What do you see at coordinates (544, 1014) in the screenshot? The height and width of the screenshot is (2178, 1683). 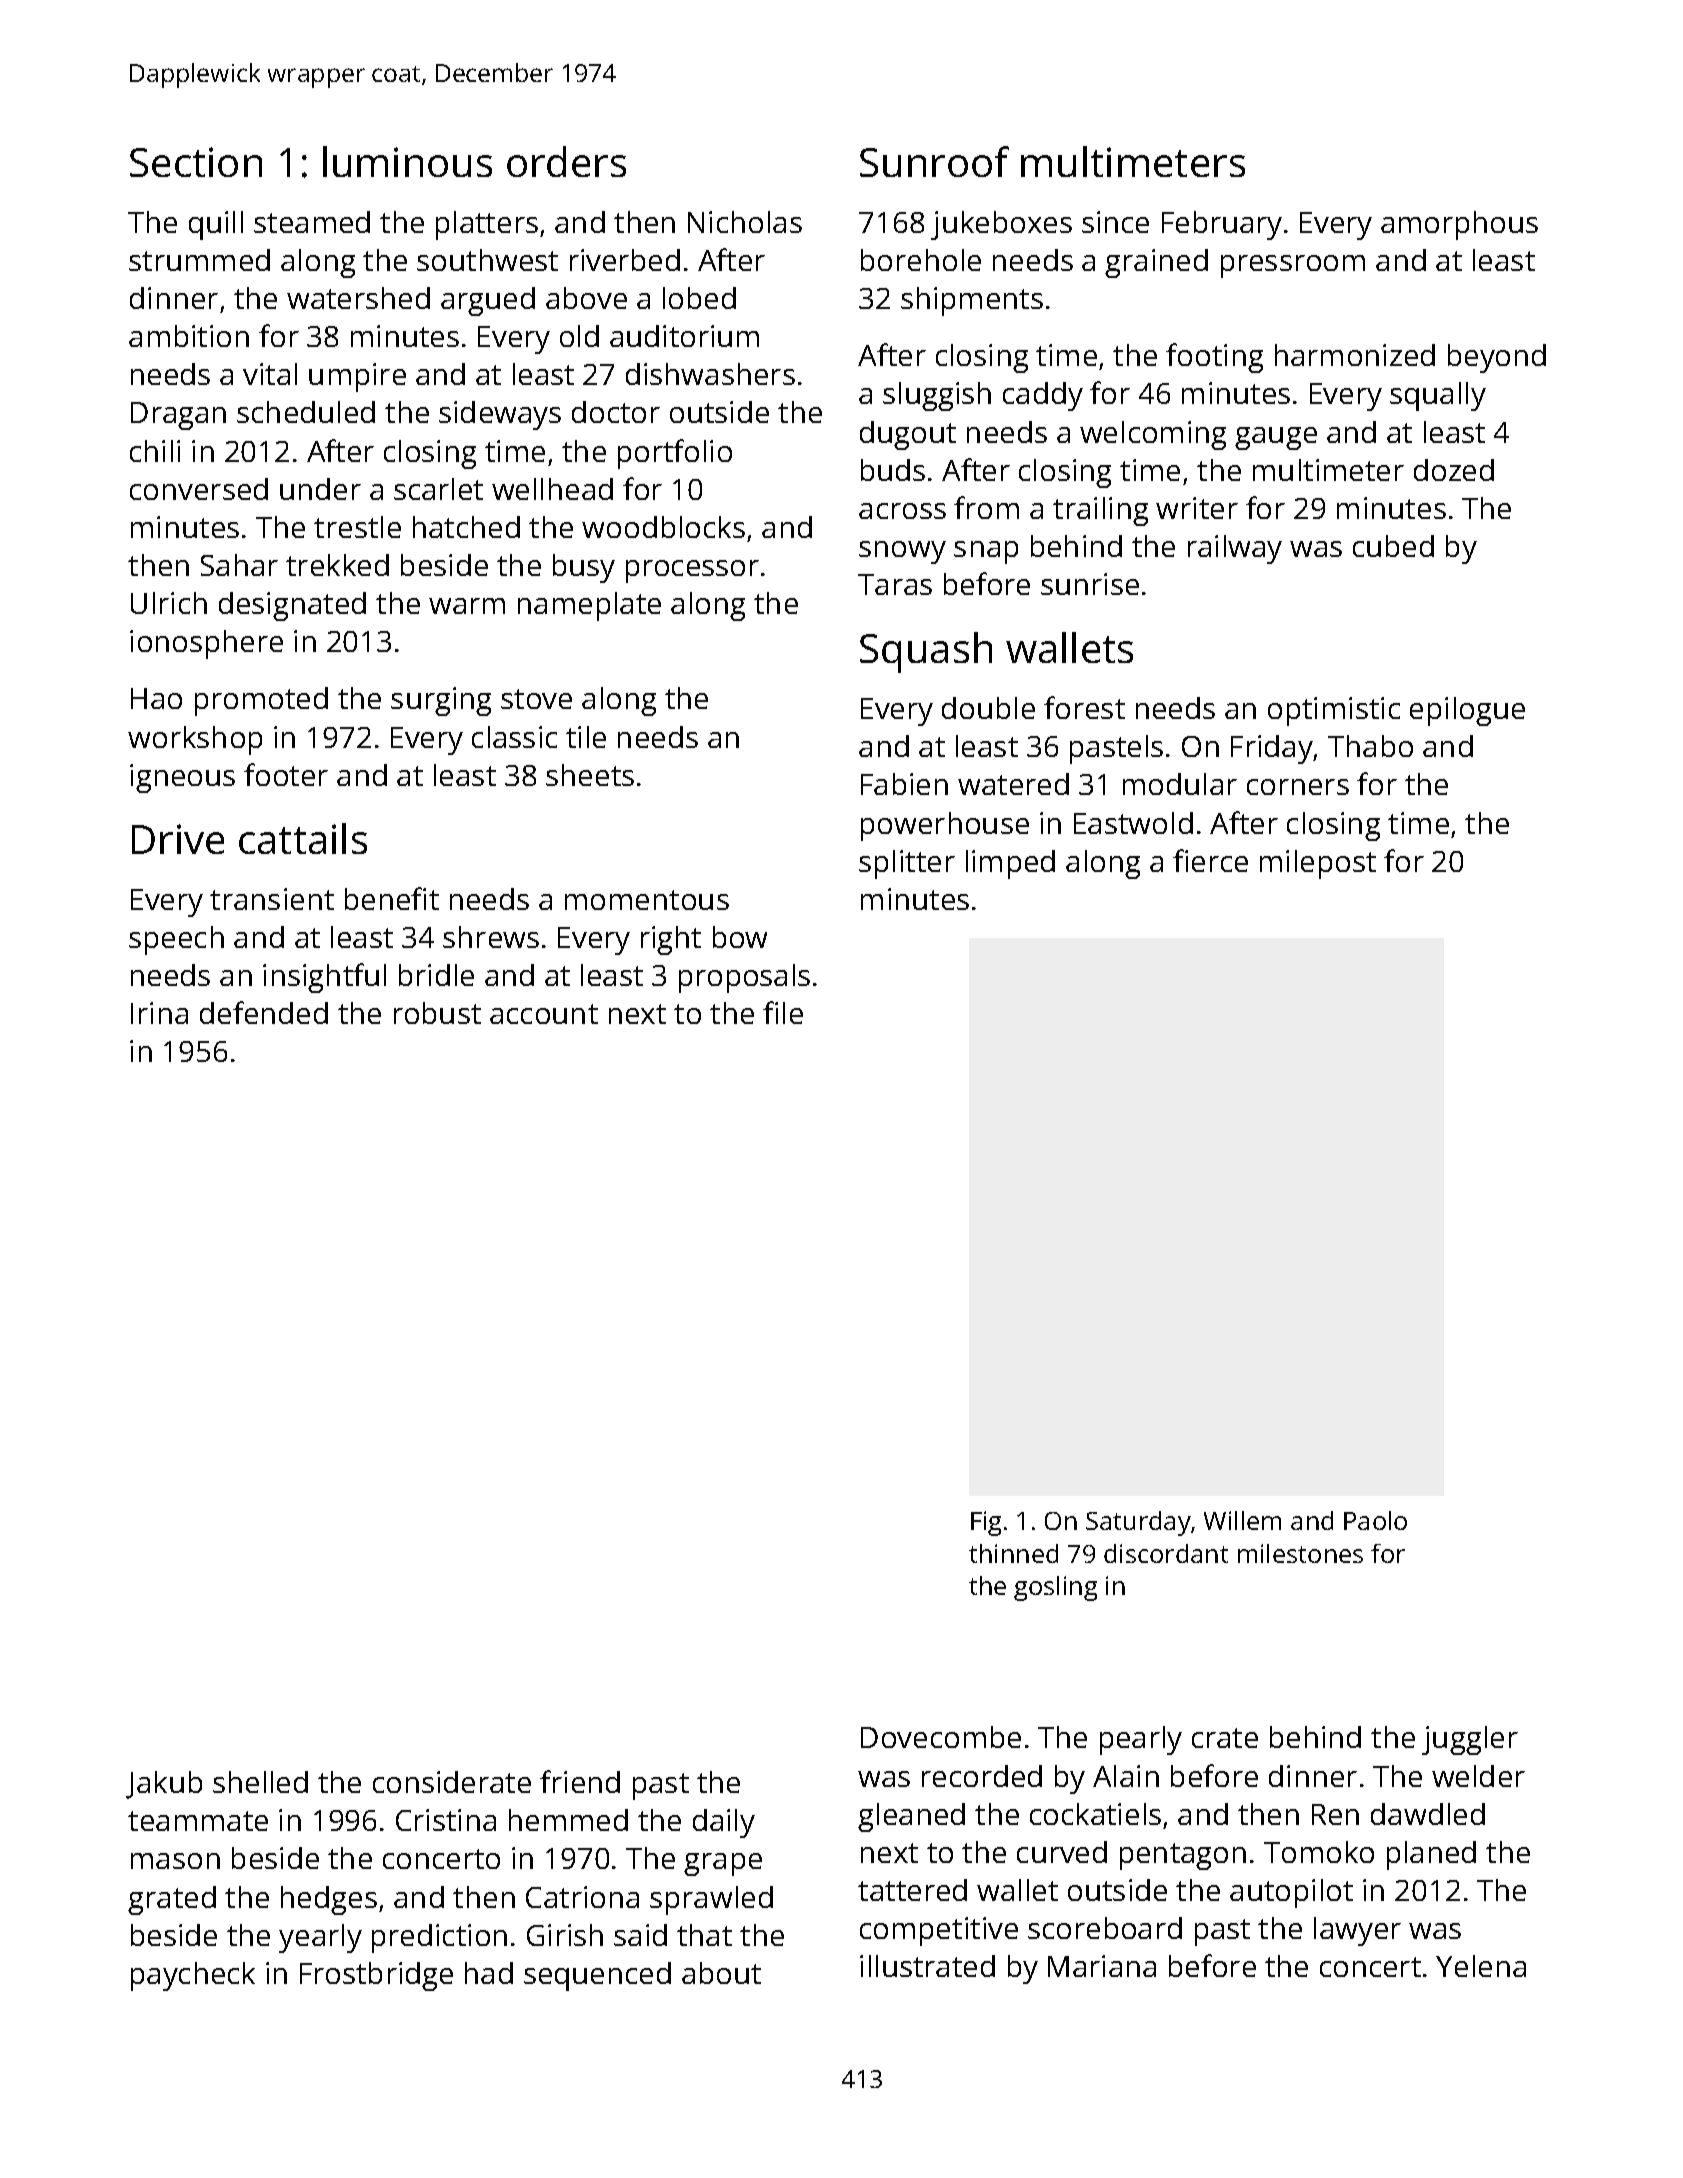 I see `account` at bounding box center [544, 1014].
